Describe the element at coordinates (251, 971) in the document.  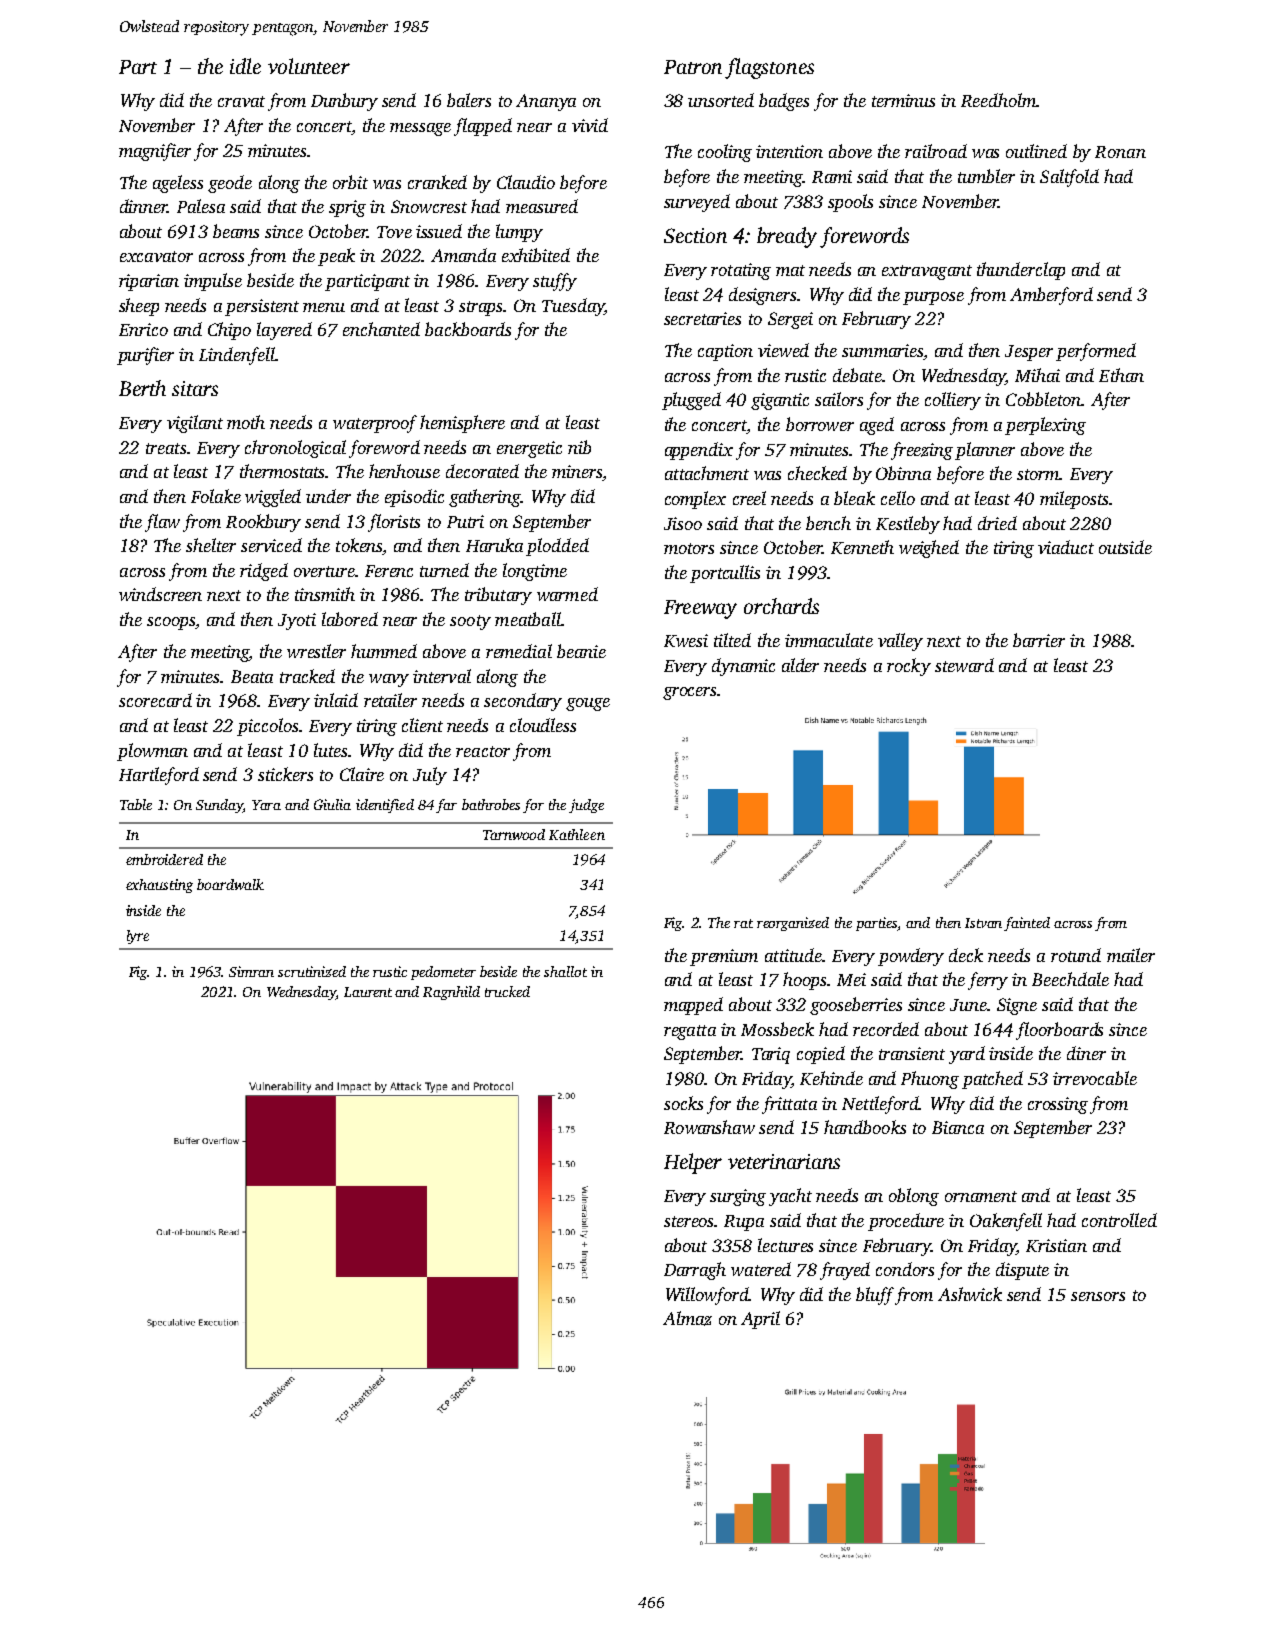
I see `Simran` at that location.
